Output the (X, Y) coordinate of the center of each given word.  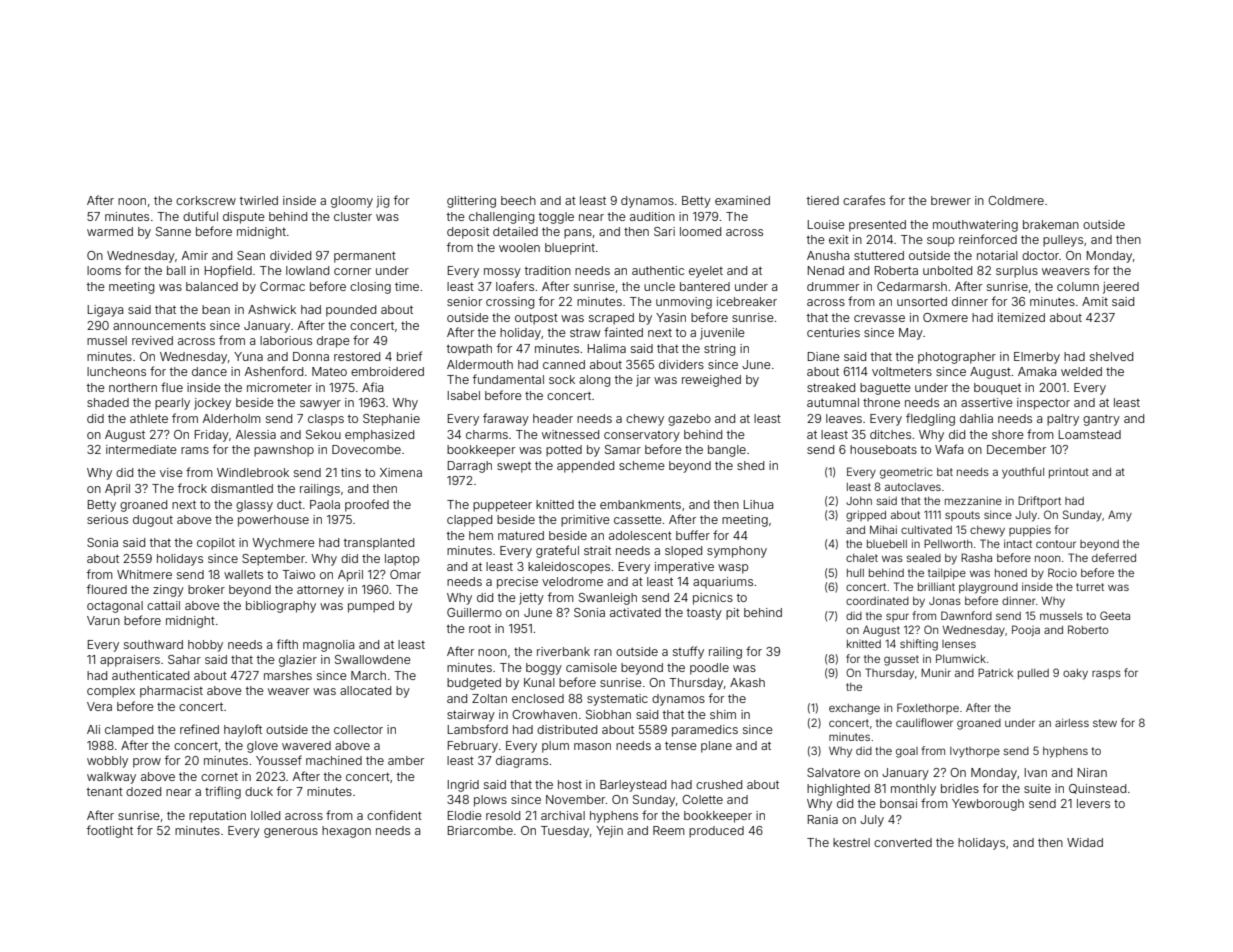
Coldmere (1016, 200)
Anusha (828, 255)
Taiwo (298, 574)
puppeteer (502, 506)
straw (585, 332)
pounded (351, 311)
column (1078, 286)
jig (382, 202)
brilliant (936, 586)
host (570, 784)
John (859, 501)
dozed (143, 791)
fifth (287, 644)
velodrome (572, 581)
